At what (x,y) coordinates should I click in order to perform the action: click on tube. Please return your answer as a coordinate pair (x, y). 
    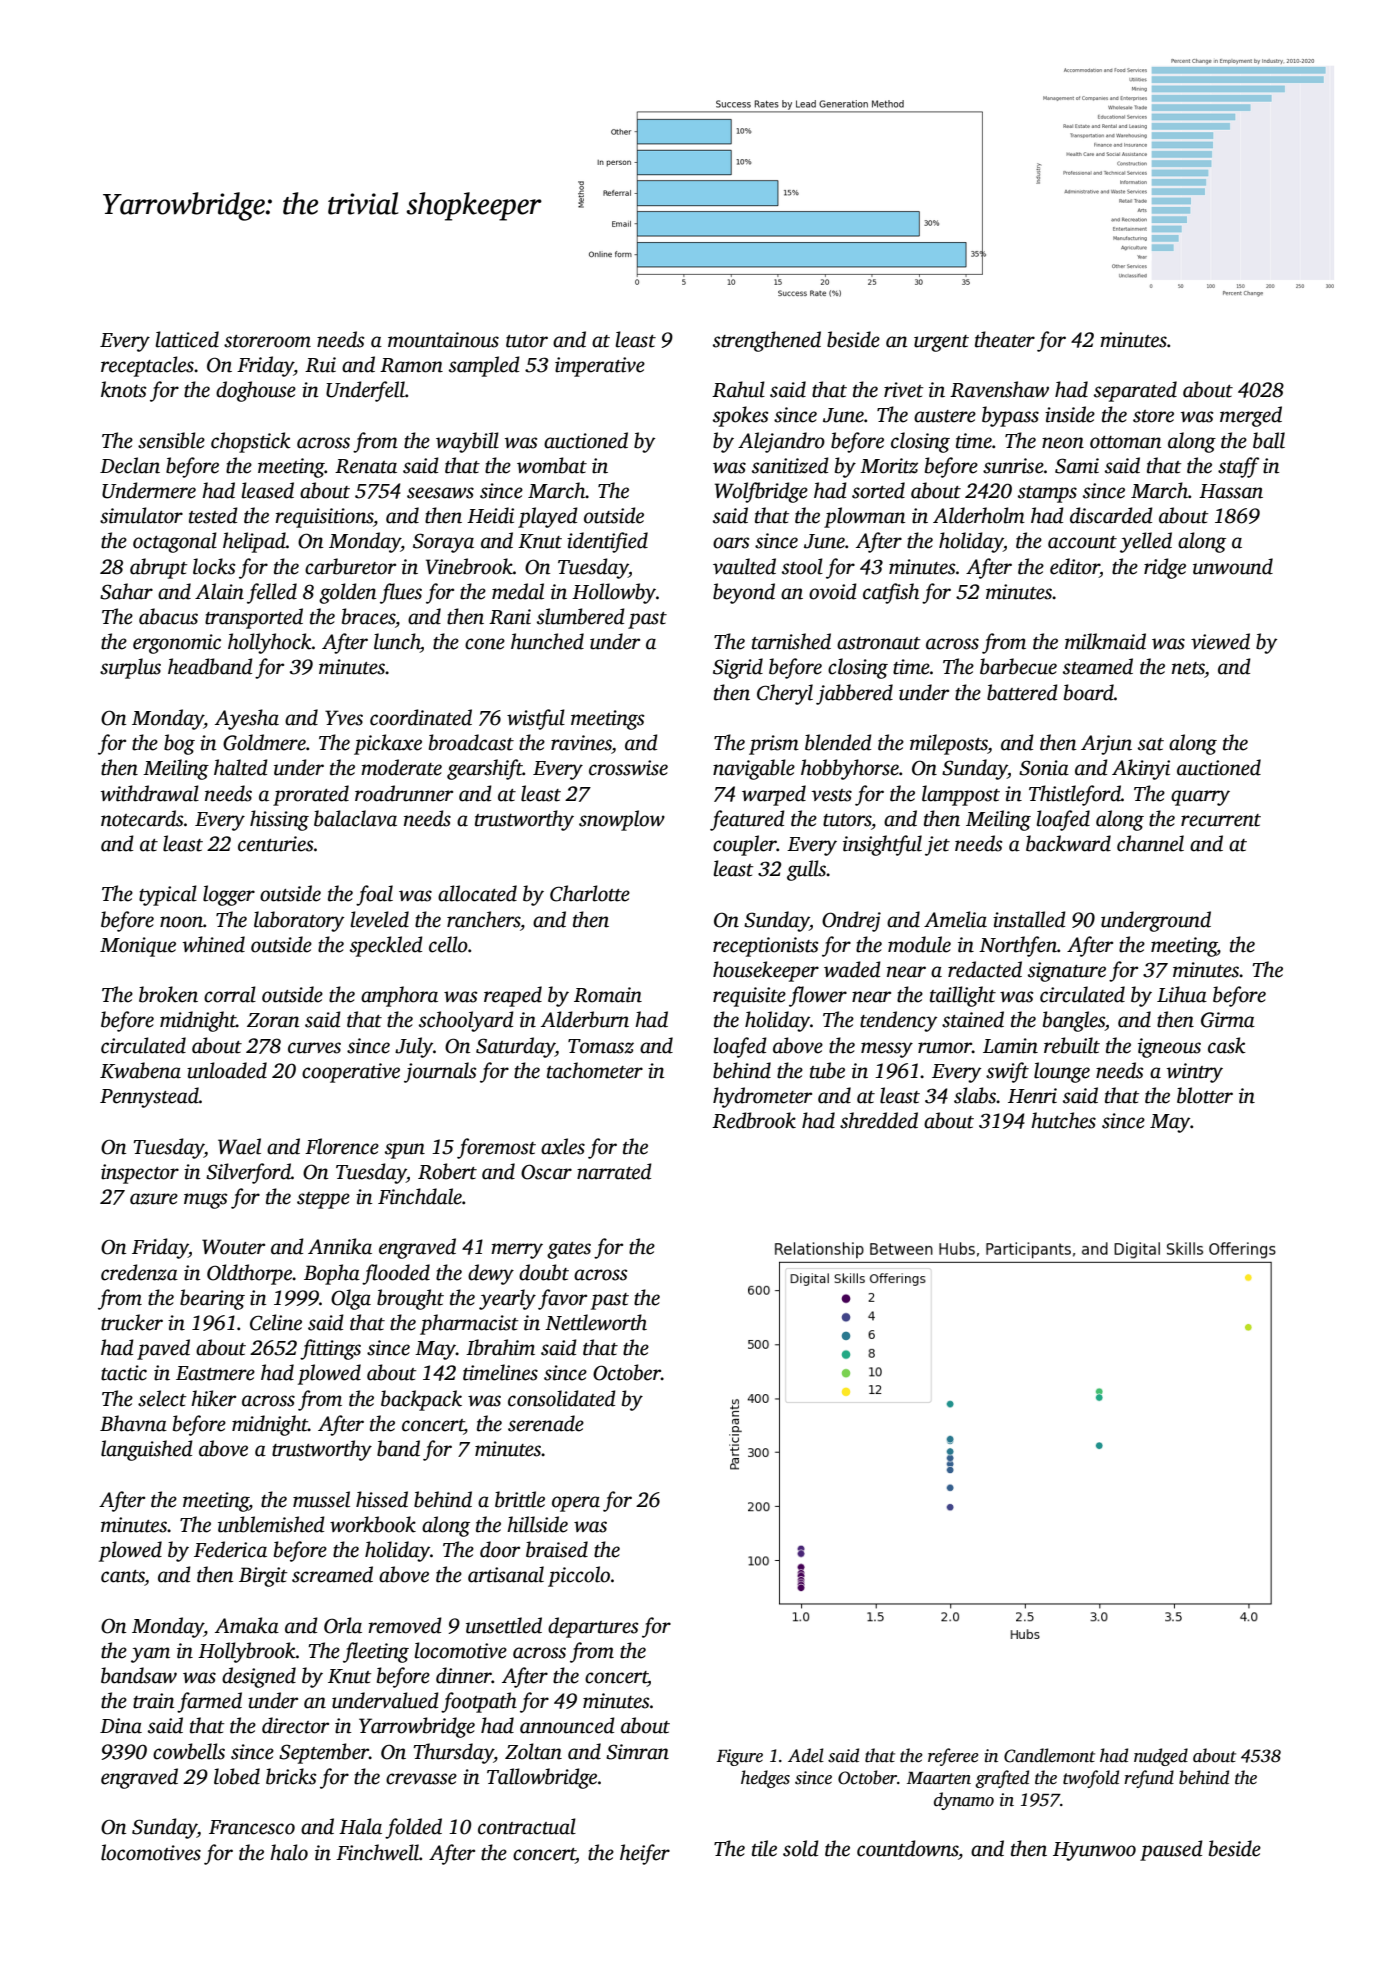
    Looking at the image, I should click on (827, 1070).
